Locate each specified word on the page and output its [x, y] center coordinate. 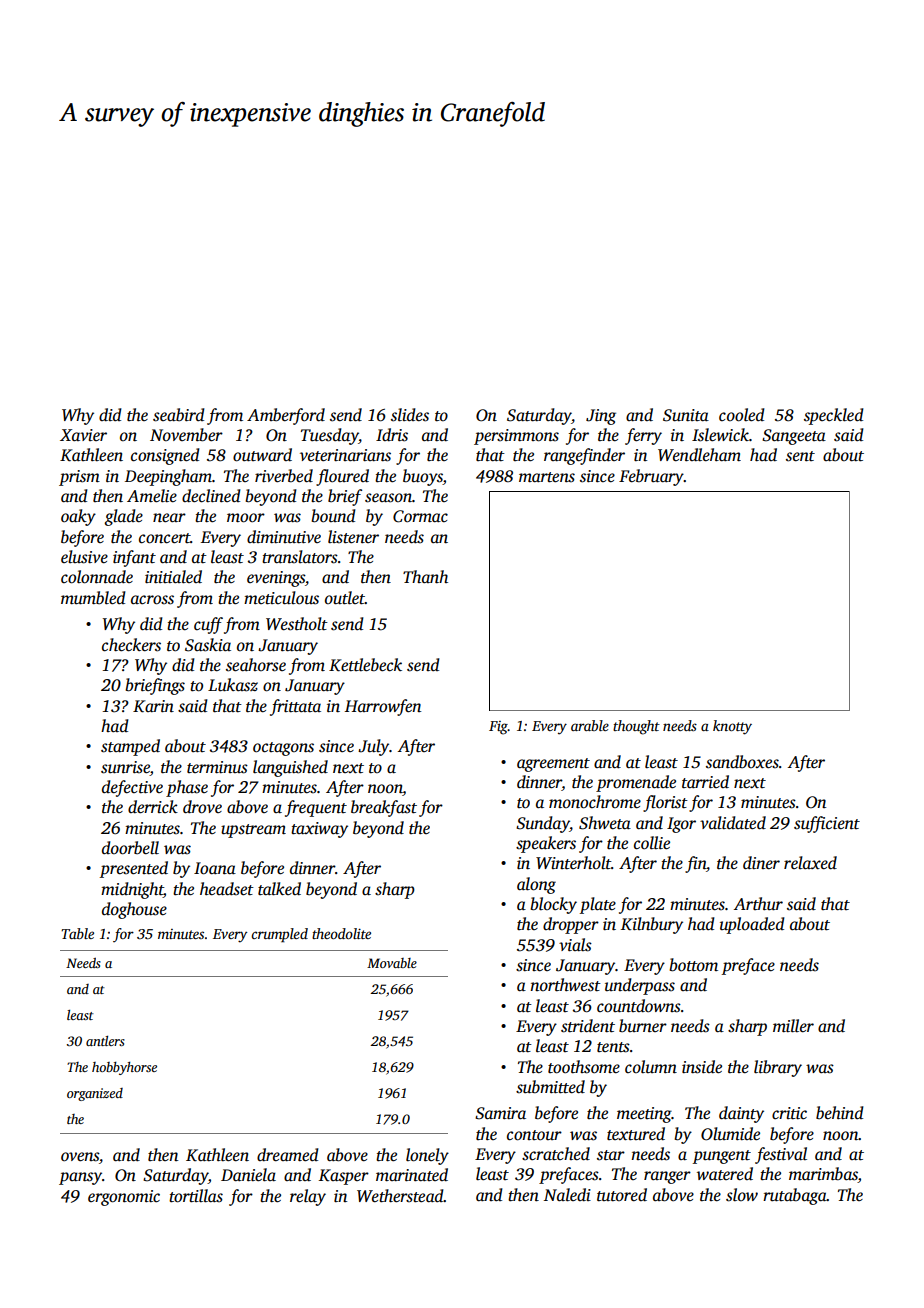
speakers [546, 844]
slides [410, 415]
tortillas [196, 1196]
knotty [732, 727]
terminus [217, 767]
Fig [498, 728]
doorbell [130, 848]
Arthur [758, 904]
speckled [833, 416]
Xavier [83, 435]
